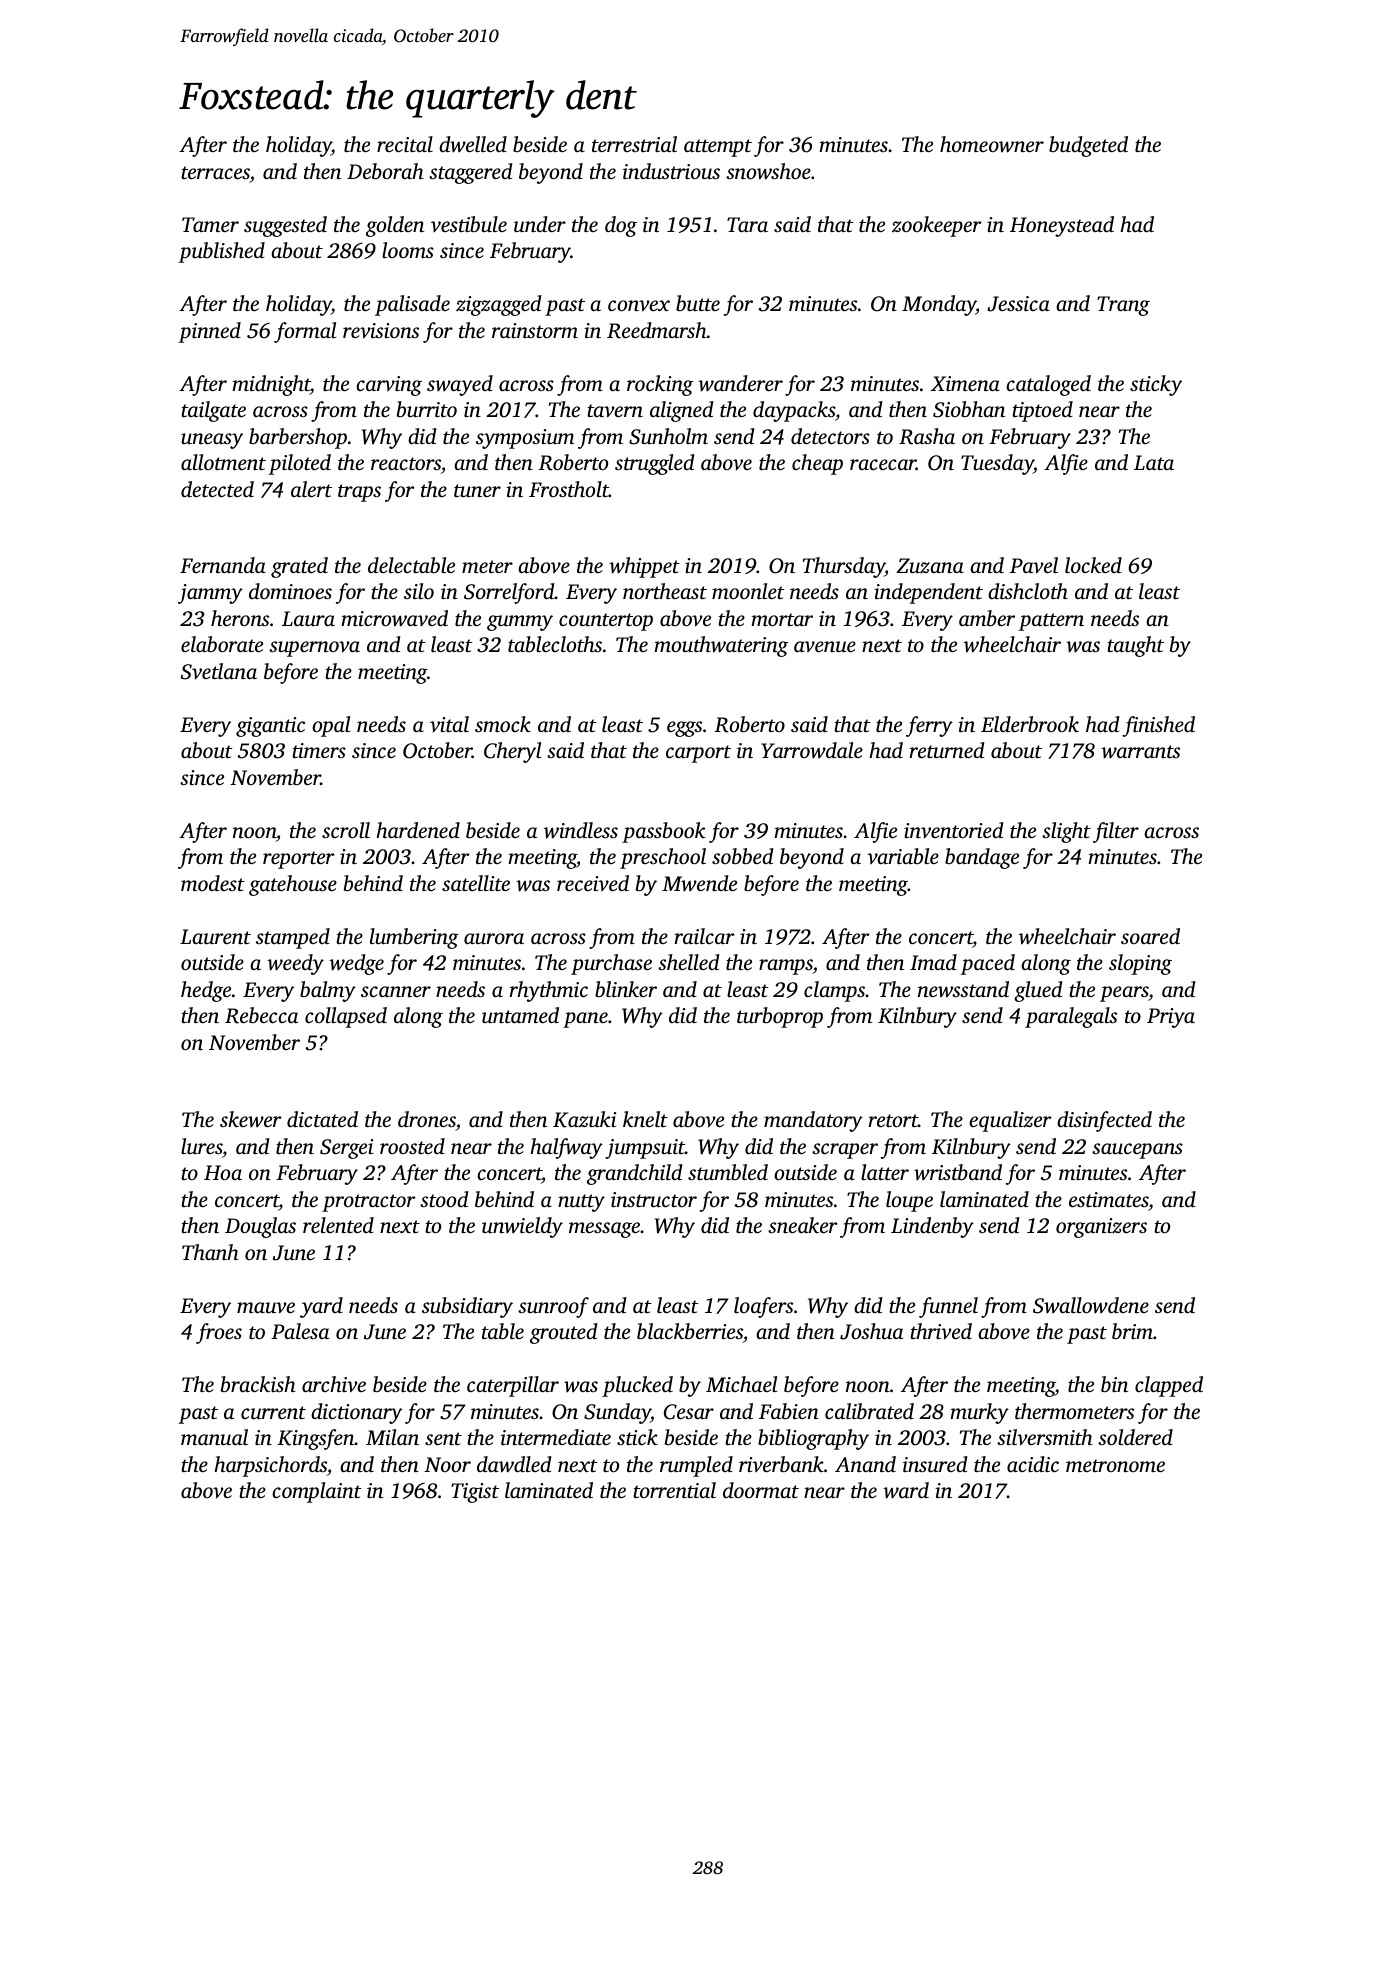 This screenshot has height=1969, width=1386. I want to click on terraces, so click(215, 172).
